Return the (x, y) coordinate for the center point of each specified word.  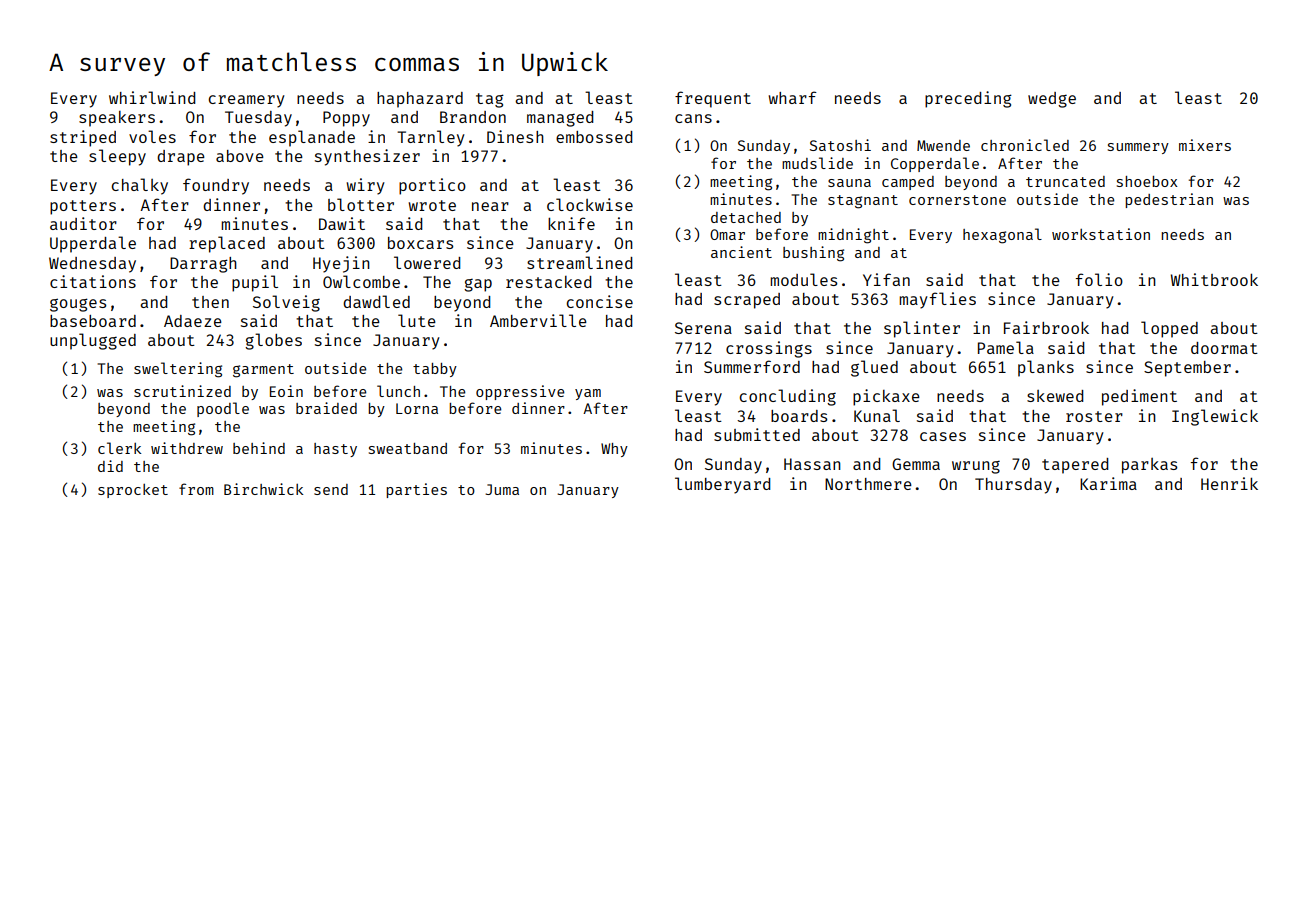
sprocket (133, 491)
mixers (1205, 145)
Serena (703, 328)
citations (93, 281)
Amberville (538, 320)
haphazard (420, 100)
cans (693, 118)
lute (417, 320)
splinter (922, 329)
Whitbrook (1214, 279)
